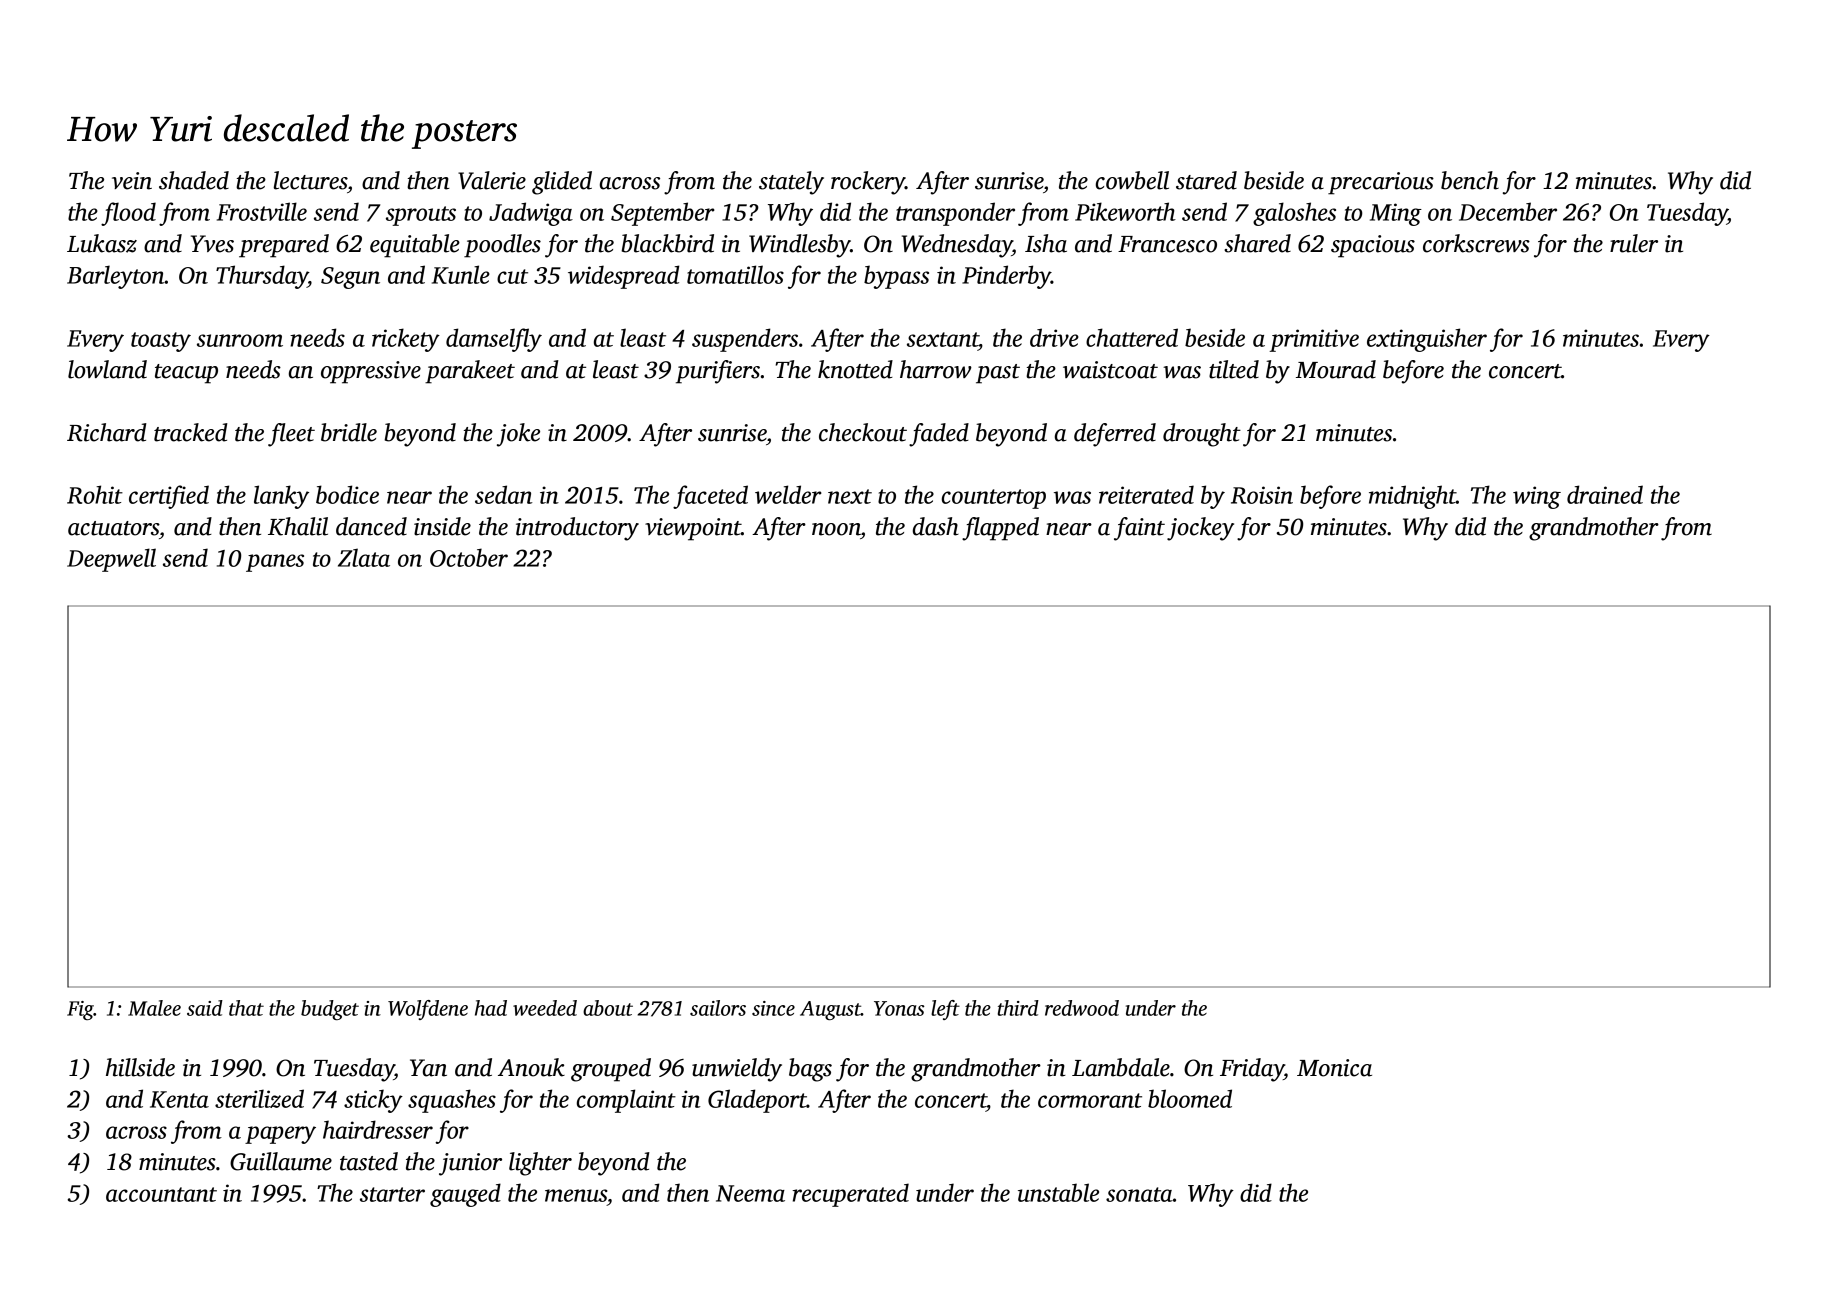 This image has height=1300, width=1838. Describe the element at coordinates (1206, 180) in the image. I see `stared` at that location.
